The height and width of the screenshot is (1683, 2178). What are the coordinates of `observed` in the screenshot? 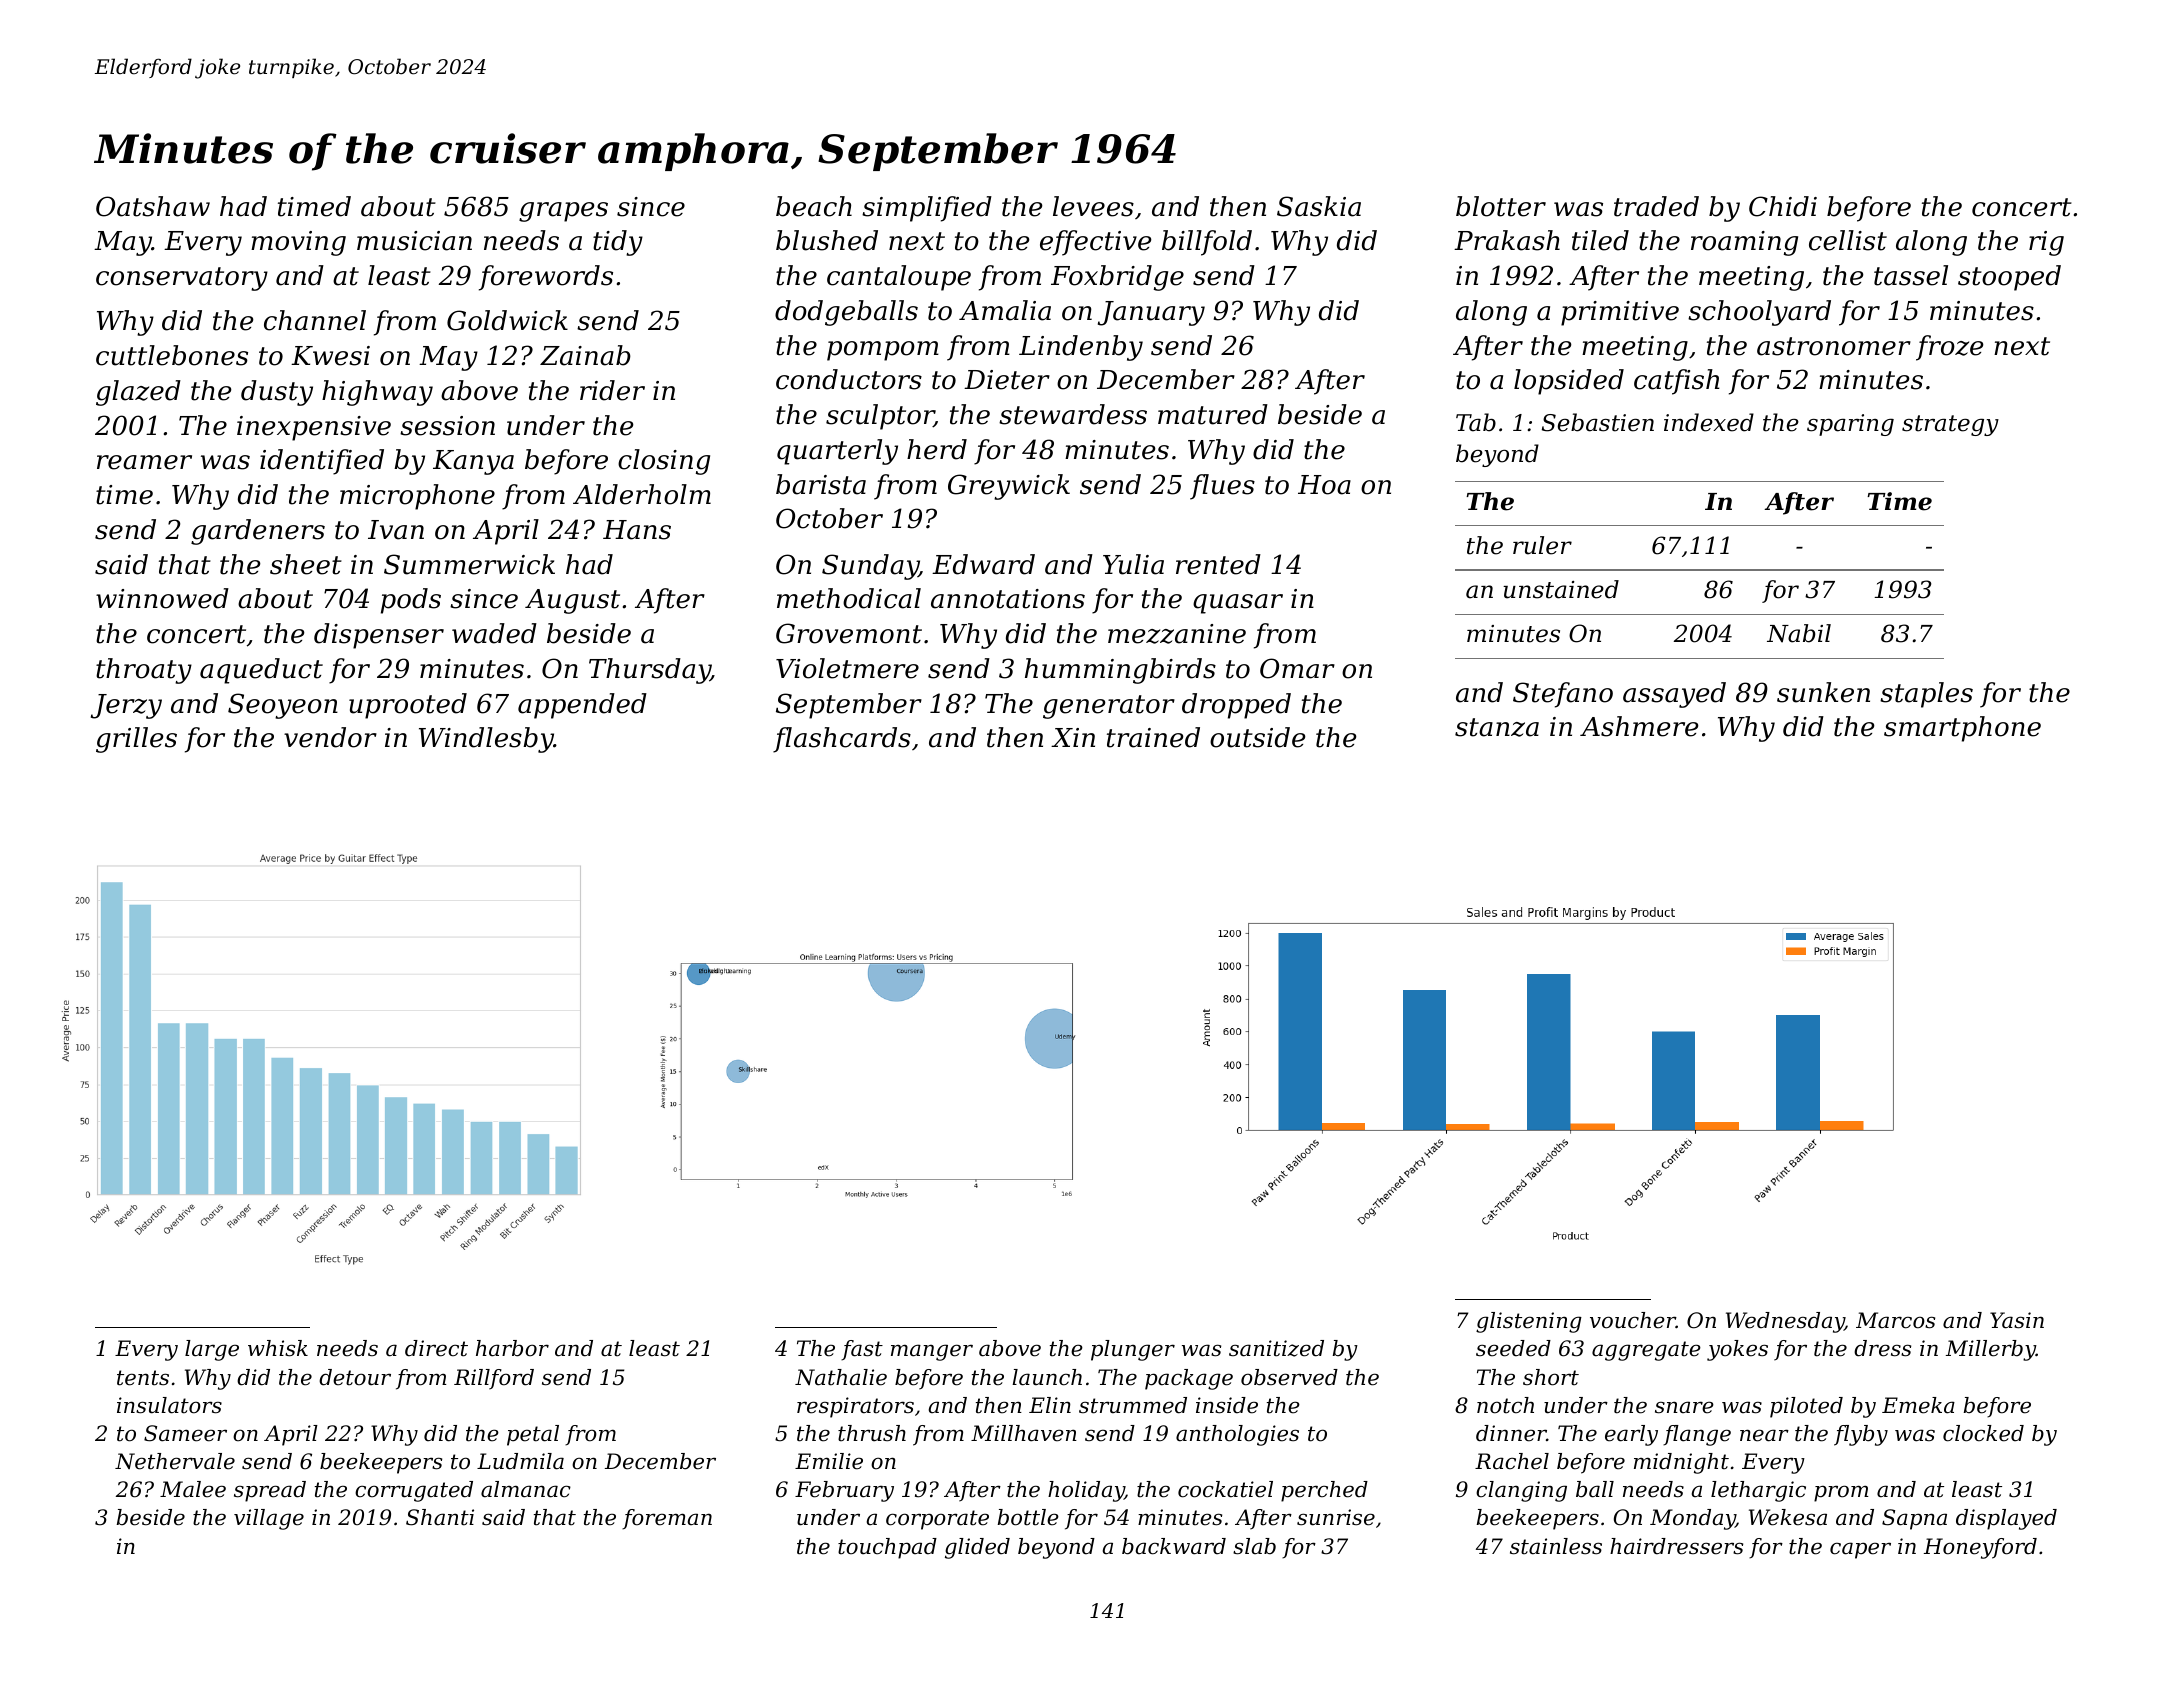 It's located at (1289, 1377).
